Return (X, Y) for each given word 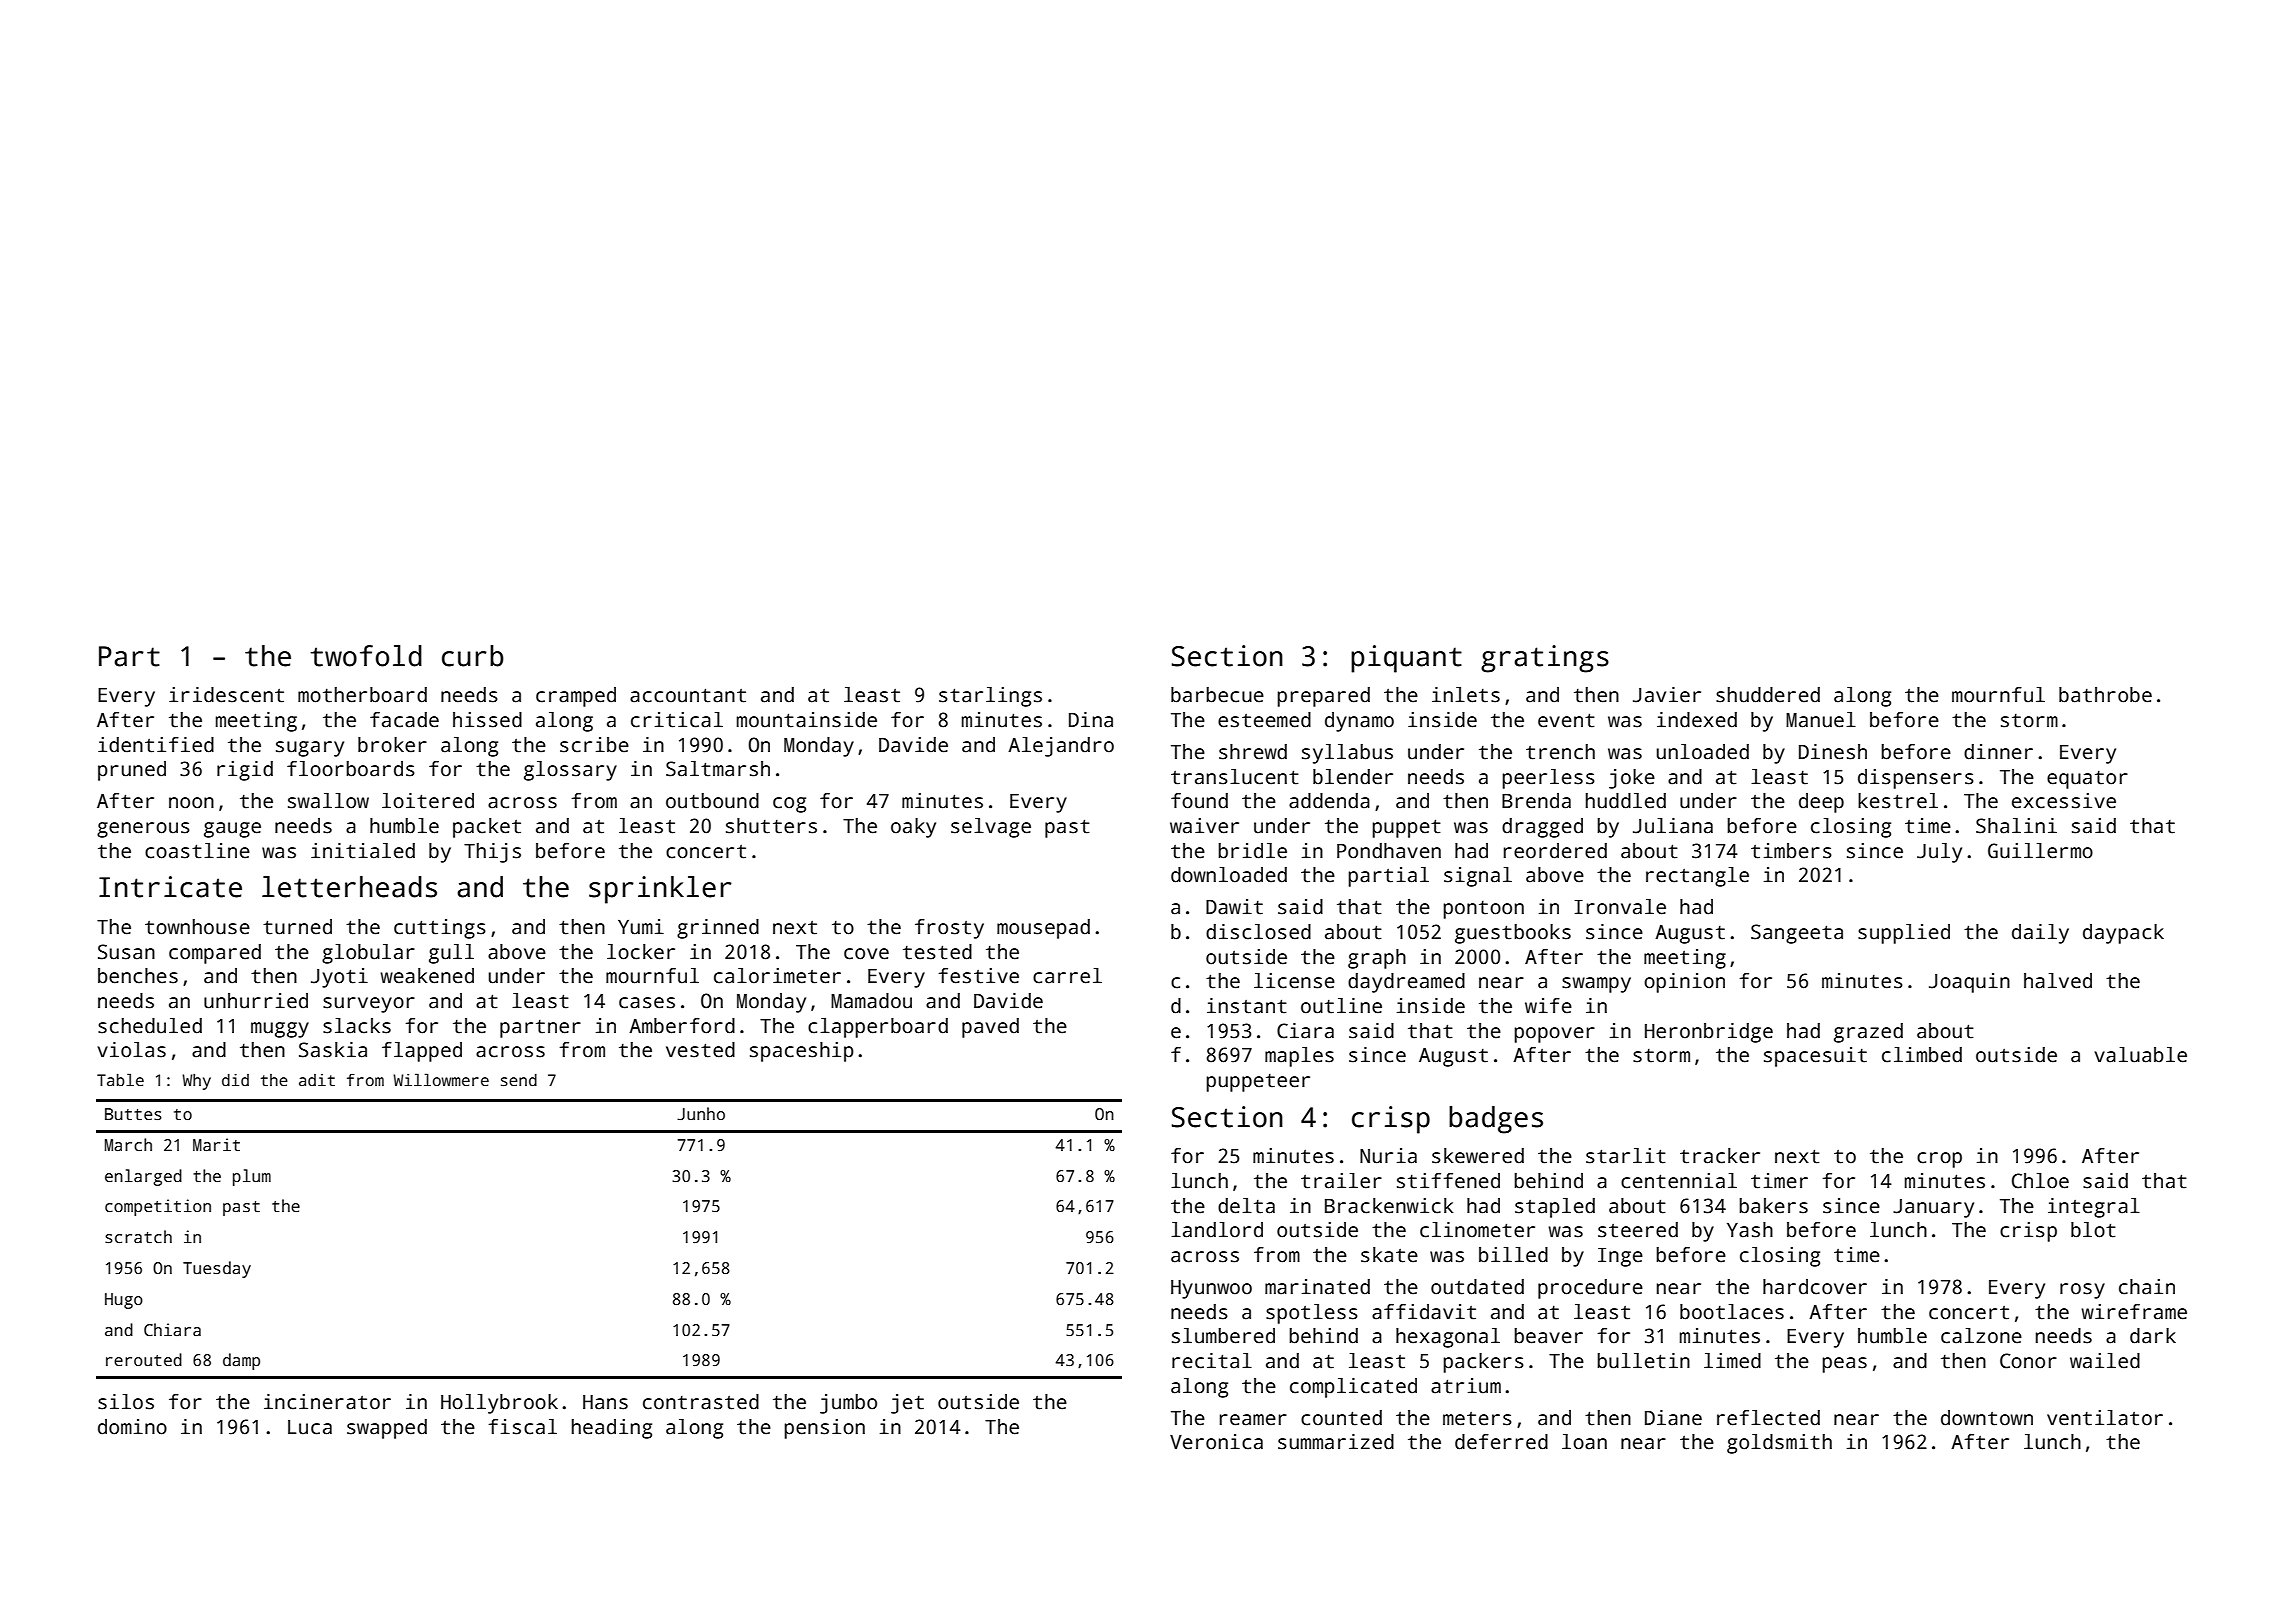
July (1939, 853)
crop (1939, 1160)
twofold (366, 656)
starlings (990, 697)
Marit (216, 1145)
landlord (1217, 1230)
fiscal (523, 1427)
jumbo (848, 1404)
